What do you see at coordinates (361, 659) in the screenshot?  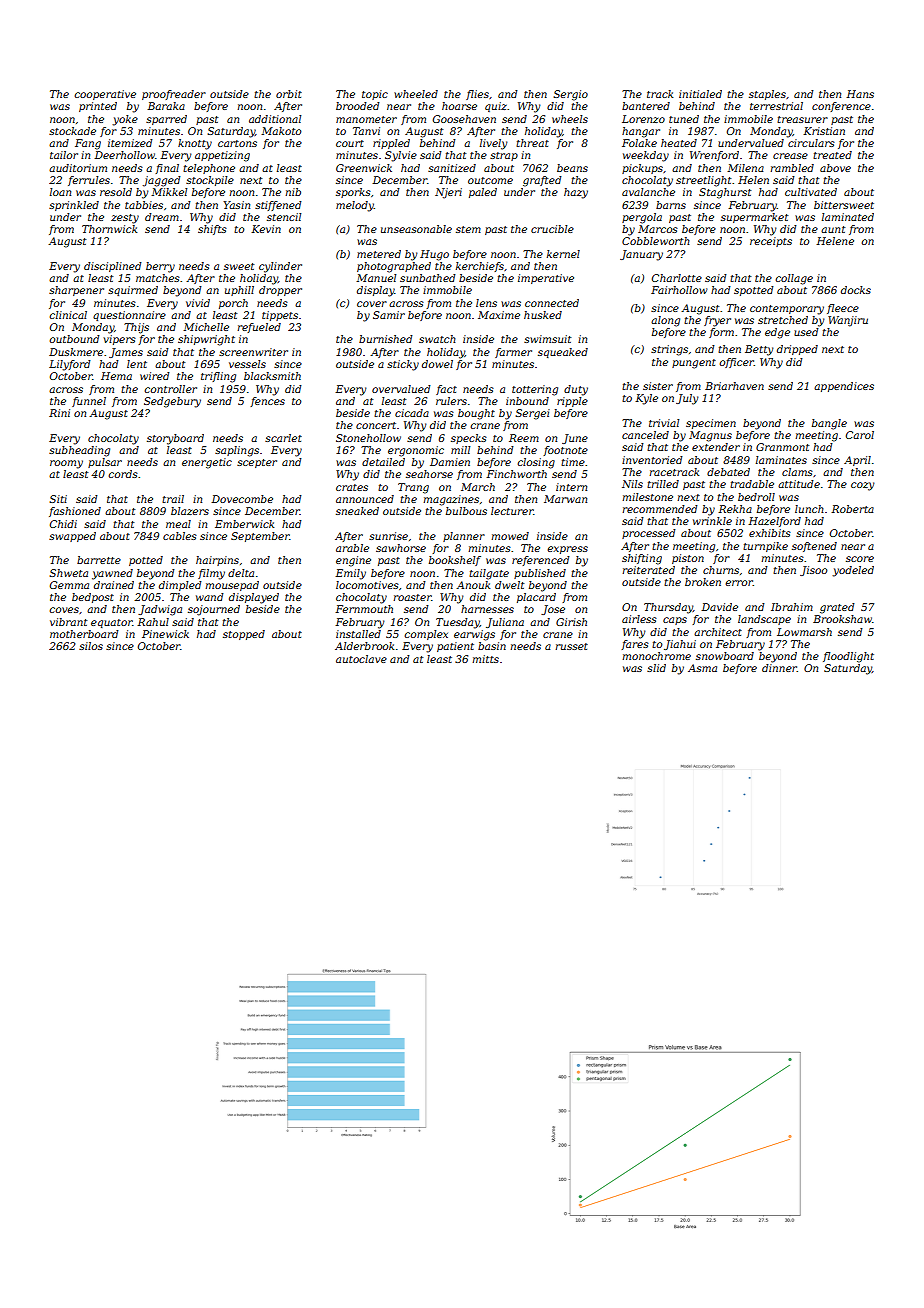 I see `autoclave` at bounding box center [361, 659].
